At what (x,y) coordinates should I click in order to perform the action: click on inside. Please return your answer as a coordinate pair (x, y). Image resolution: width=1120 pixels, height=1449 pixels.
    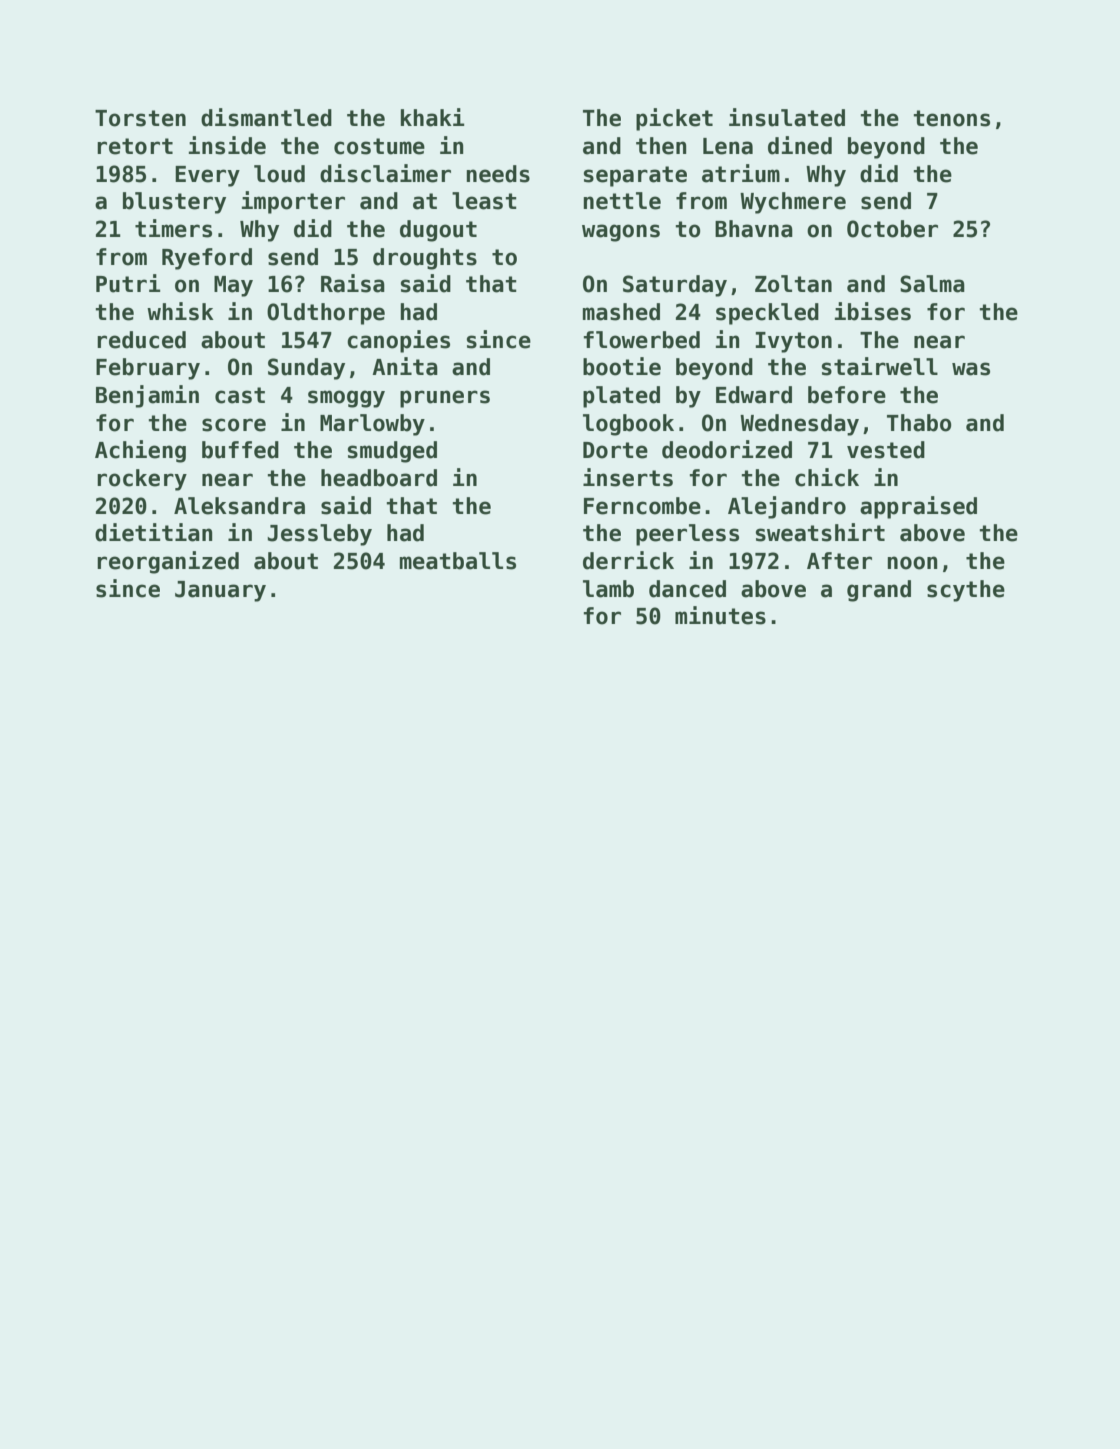
    Looking at the image, I should click on (227, 145).
